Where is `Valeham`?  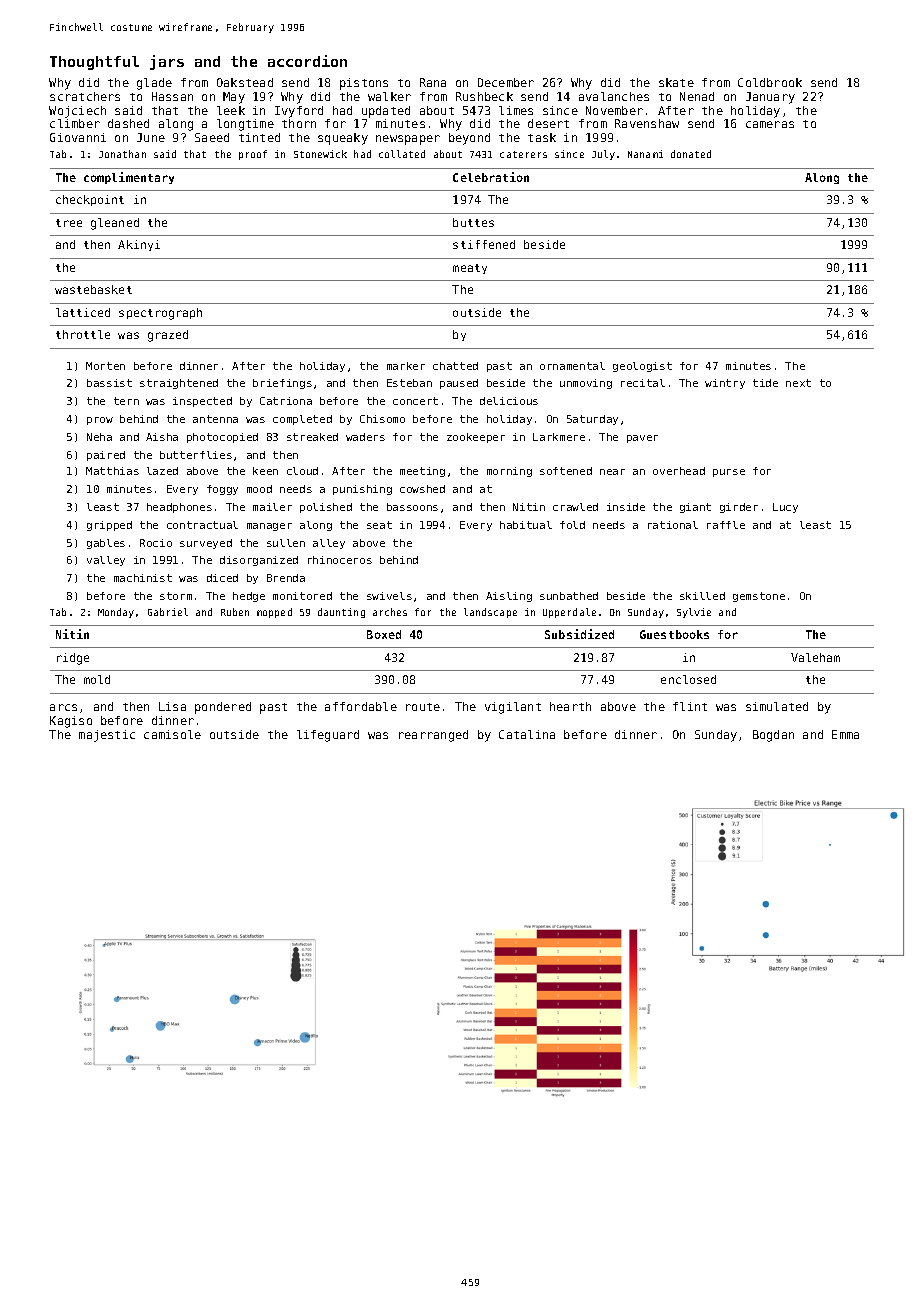
Valeham is located at coordinates (815, 657).
